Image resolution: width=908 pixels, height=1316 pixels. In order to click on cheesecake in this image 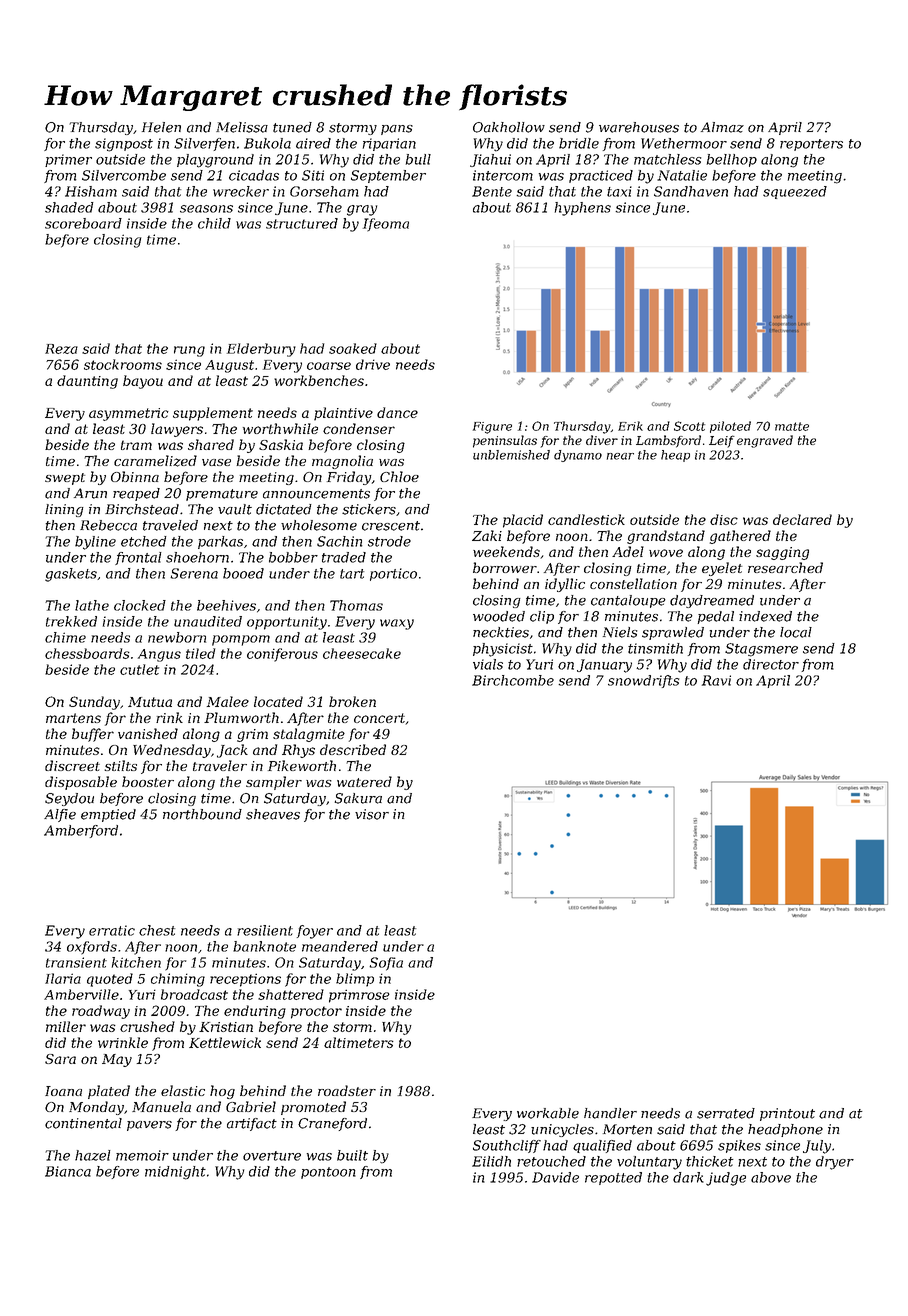, I will do `click(362, 653)`.
